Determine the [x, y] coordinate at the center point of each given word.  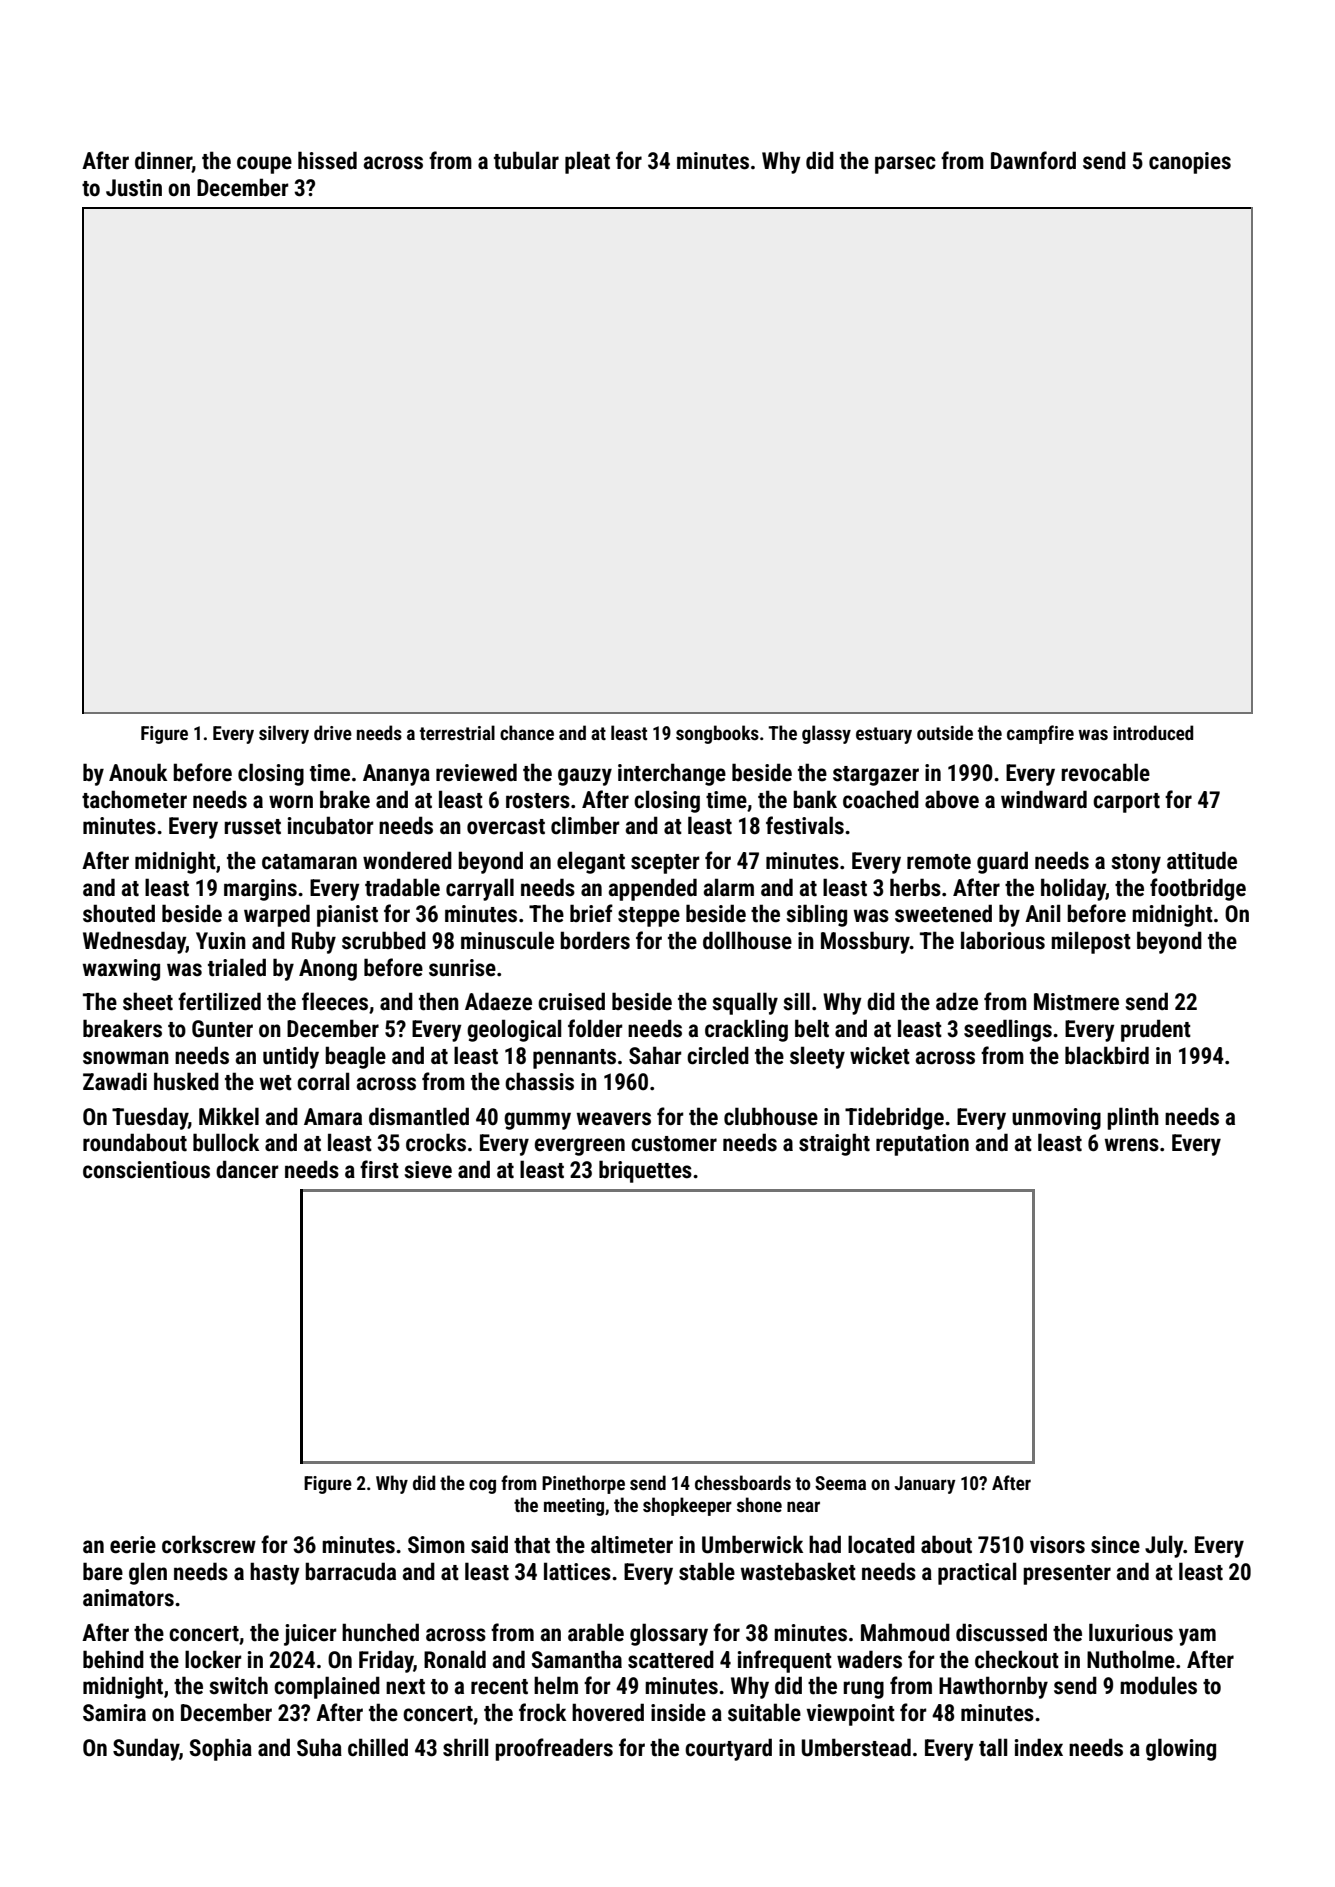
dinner [163, 161]
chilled [378, 1747]
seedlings [1008, 1030]
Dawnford [1033, 160]
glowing [1181, 1749]
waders [869, 1659]
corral [323, 1081]
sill [796, 1001]
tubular [526, 160]
